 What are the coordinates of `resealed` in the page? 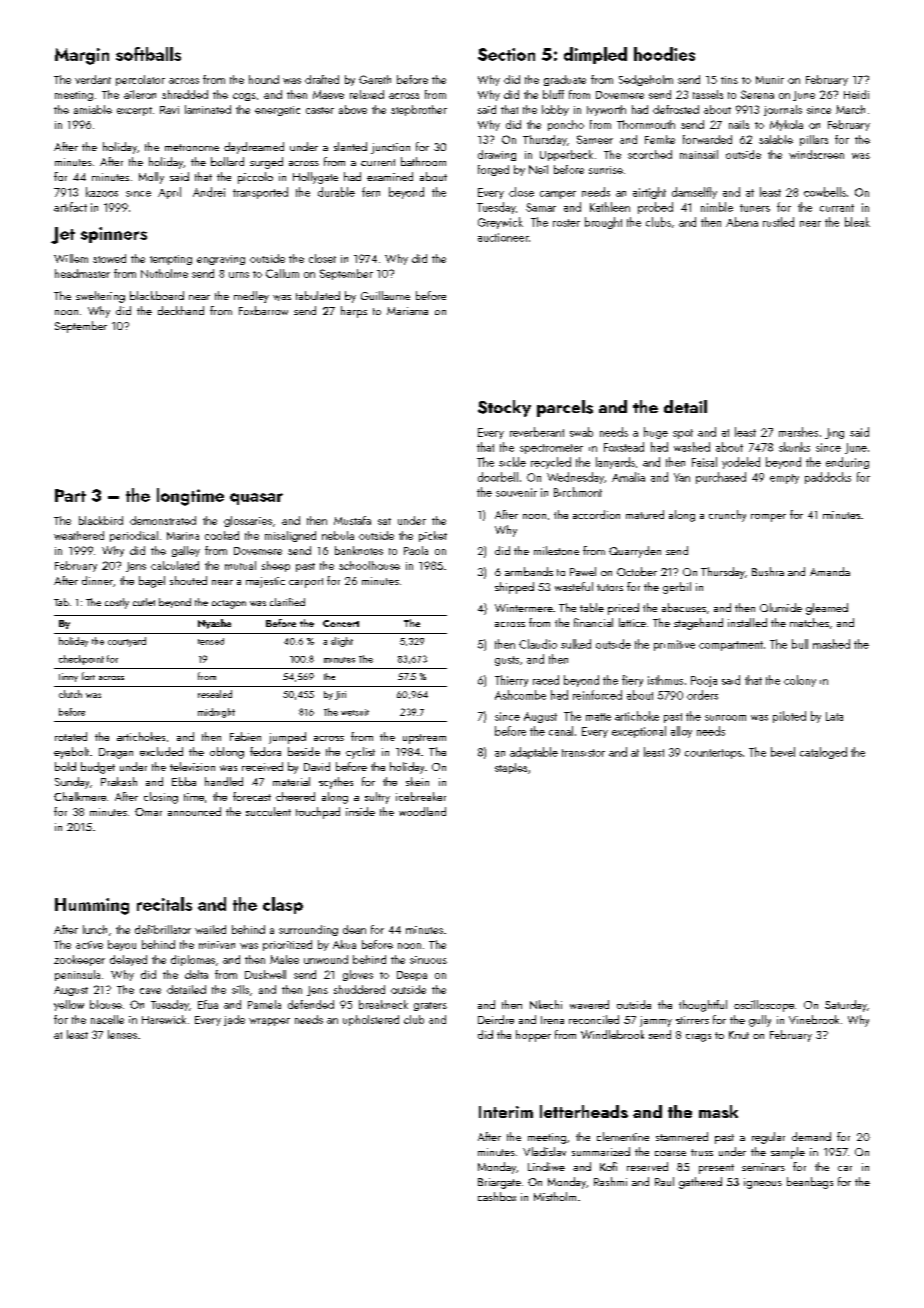 It's located at (215, 694).
